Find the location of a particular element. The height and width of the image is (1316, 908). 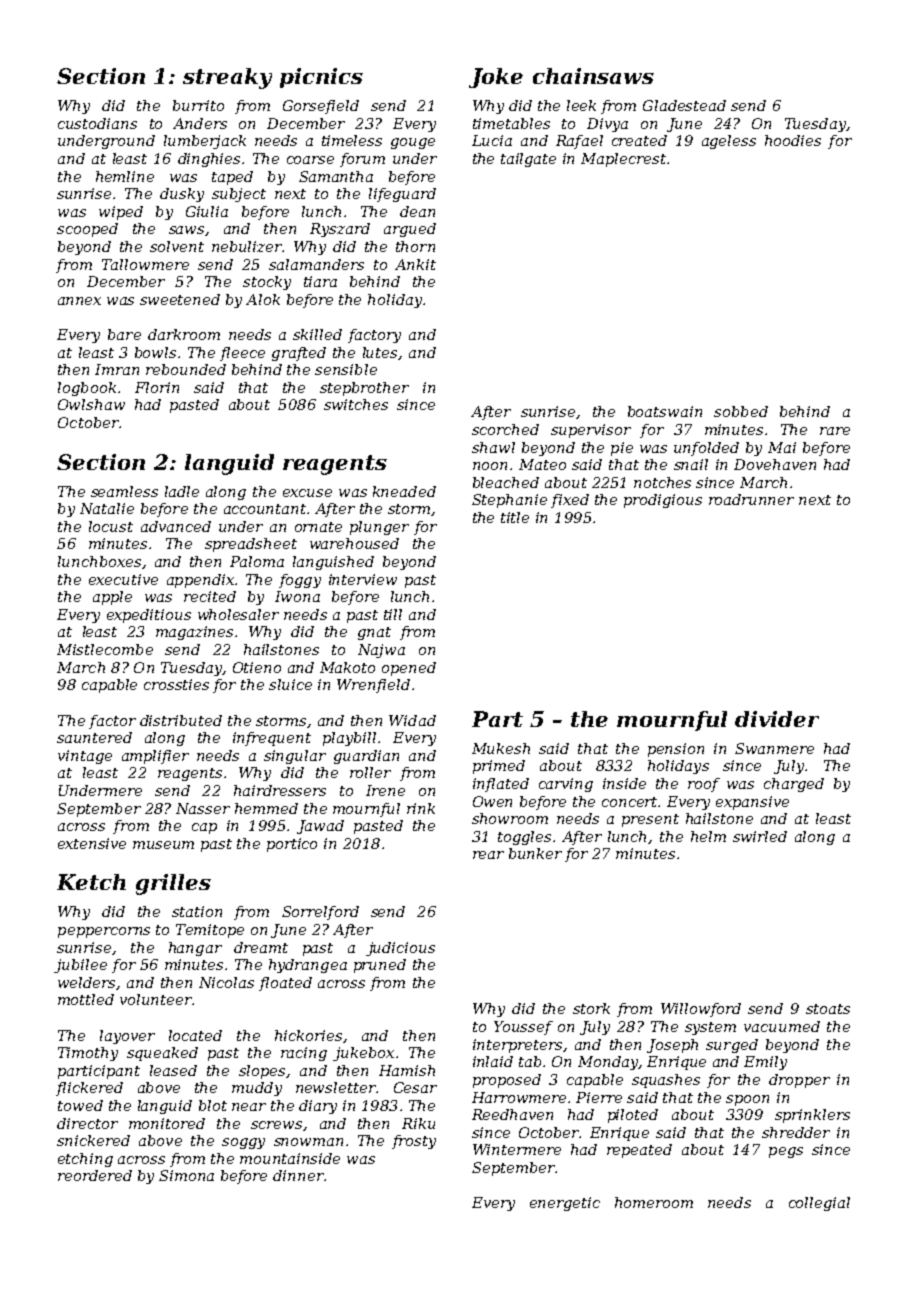

Wintermere is located at coordinates (517, 1149).
